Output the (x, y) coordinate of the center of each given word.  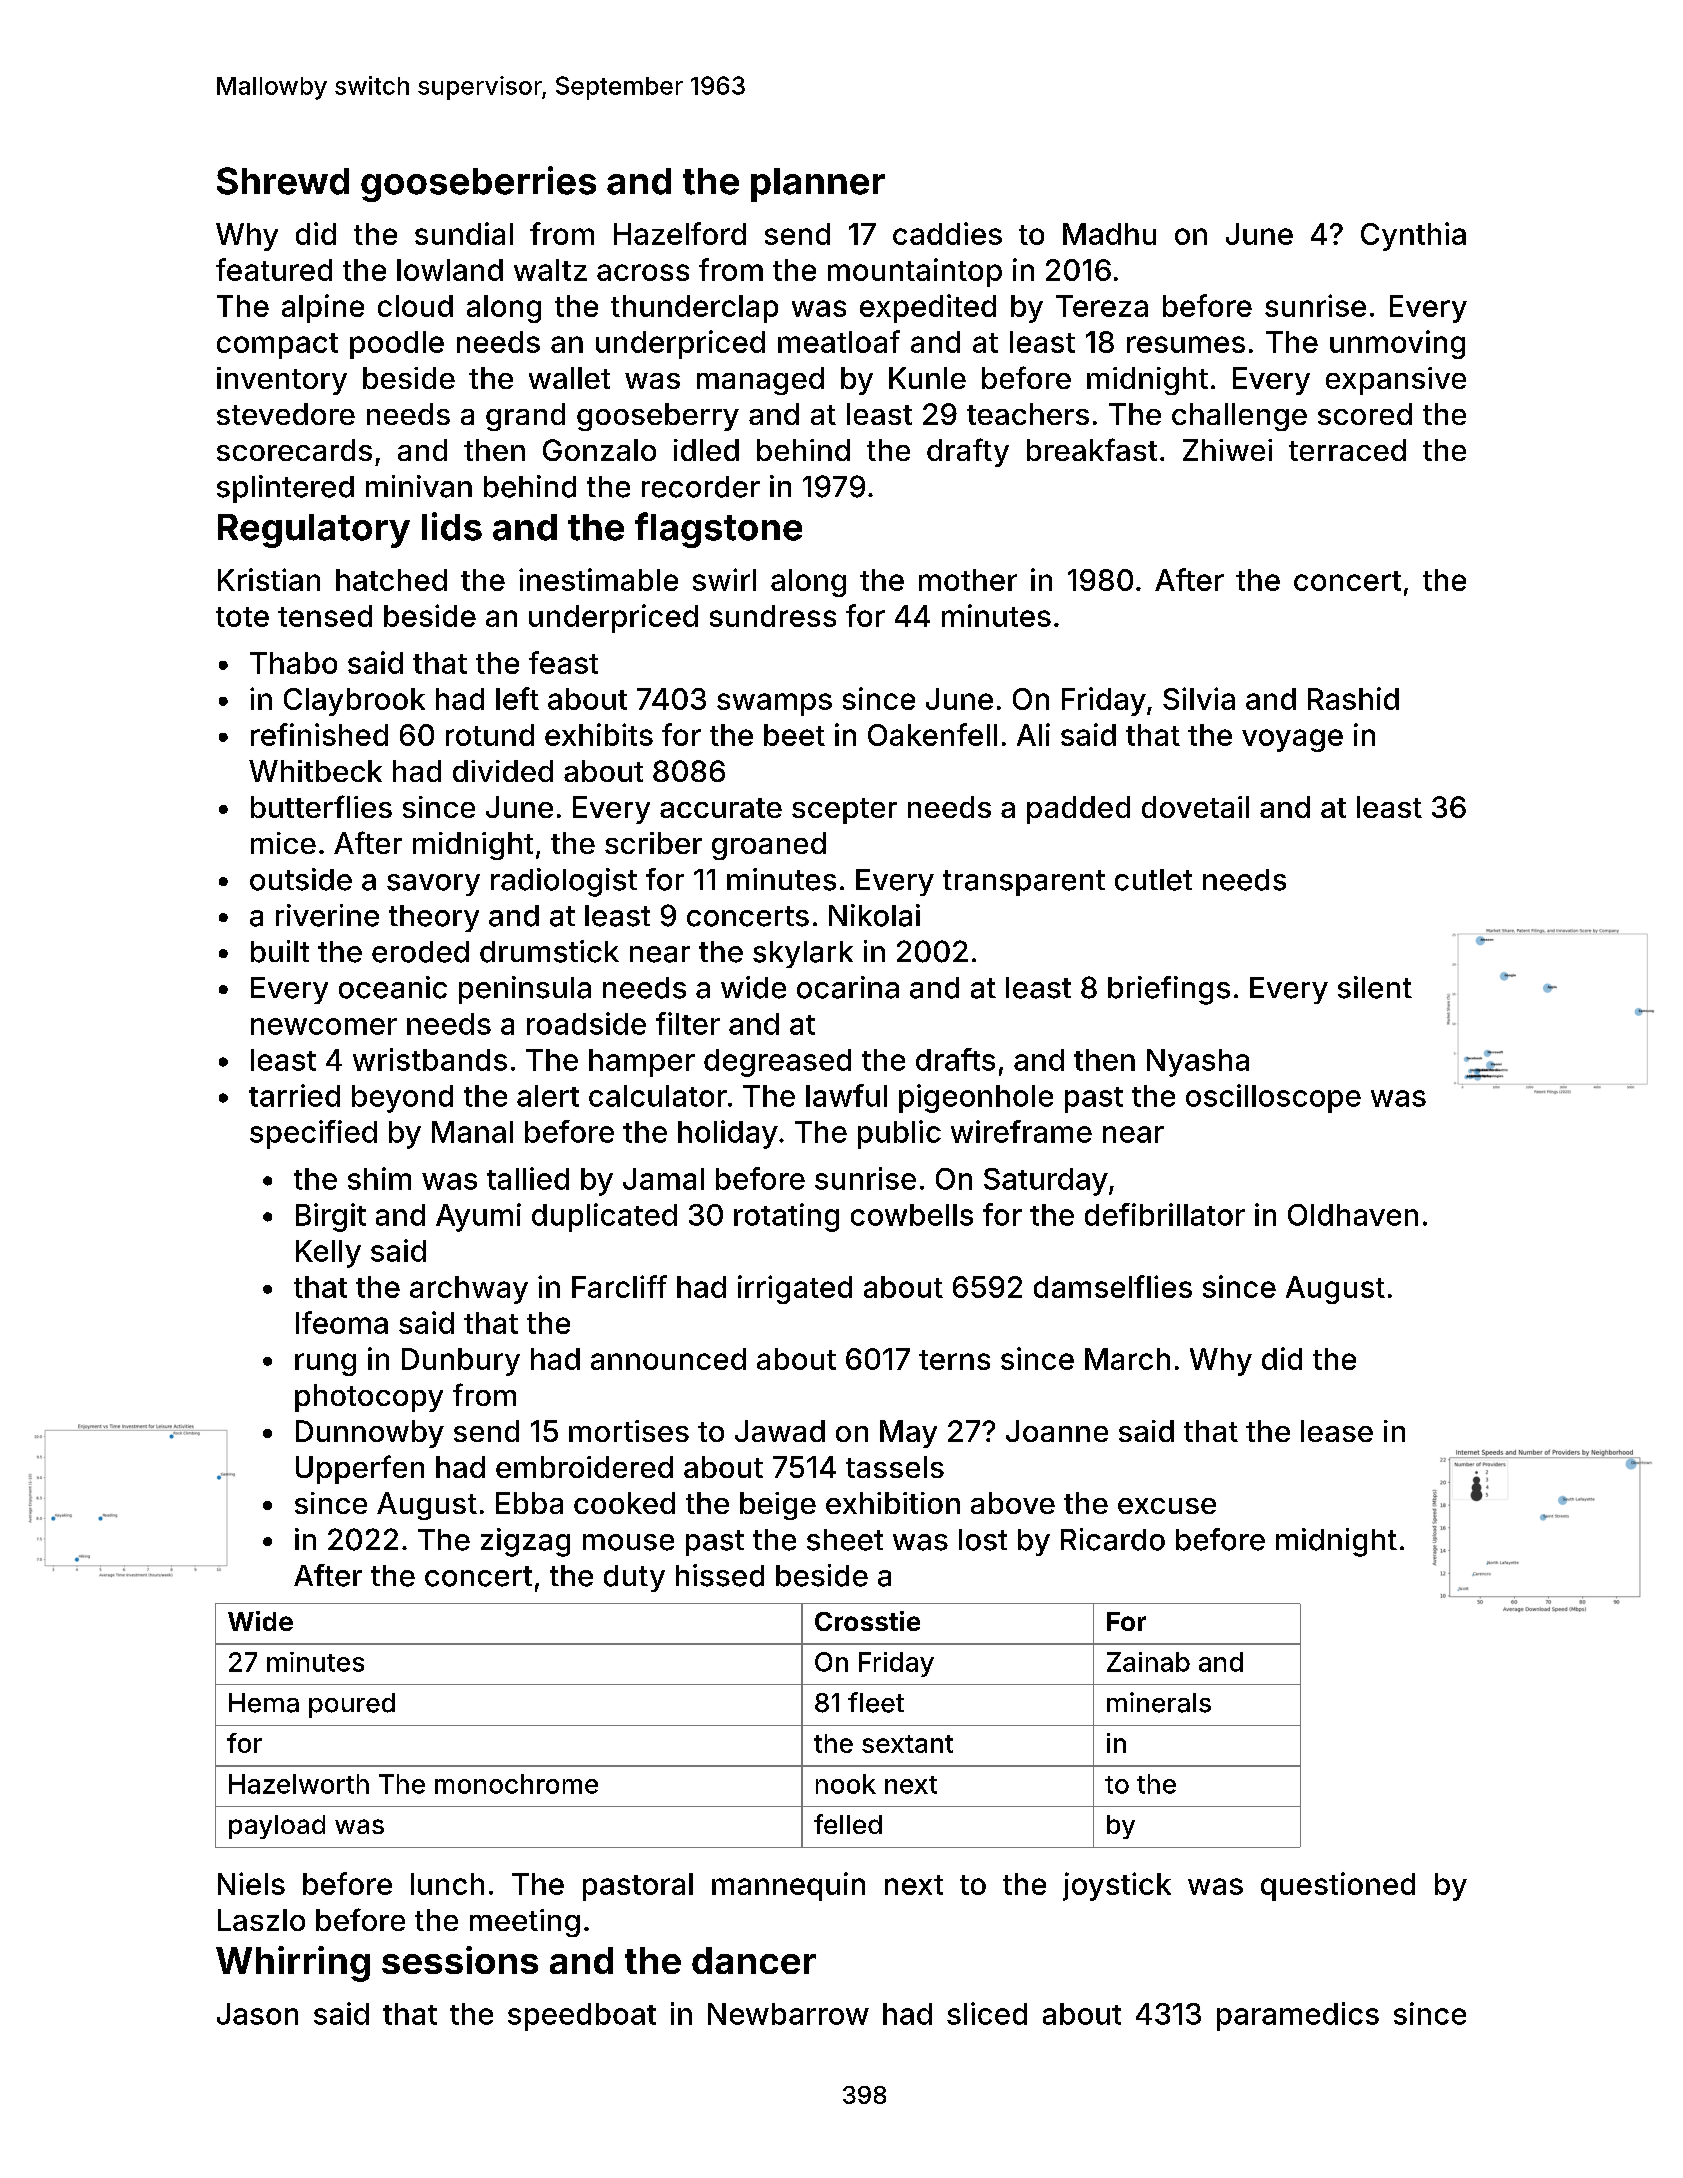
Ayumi (478, 1217)
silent (1375, 987)
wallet (569, 378)
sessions (460, 1960)
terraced (1347, 450)
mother (968, 580)
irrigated (795, 1289)
